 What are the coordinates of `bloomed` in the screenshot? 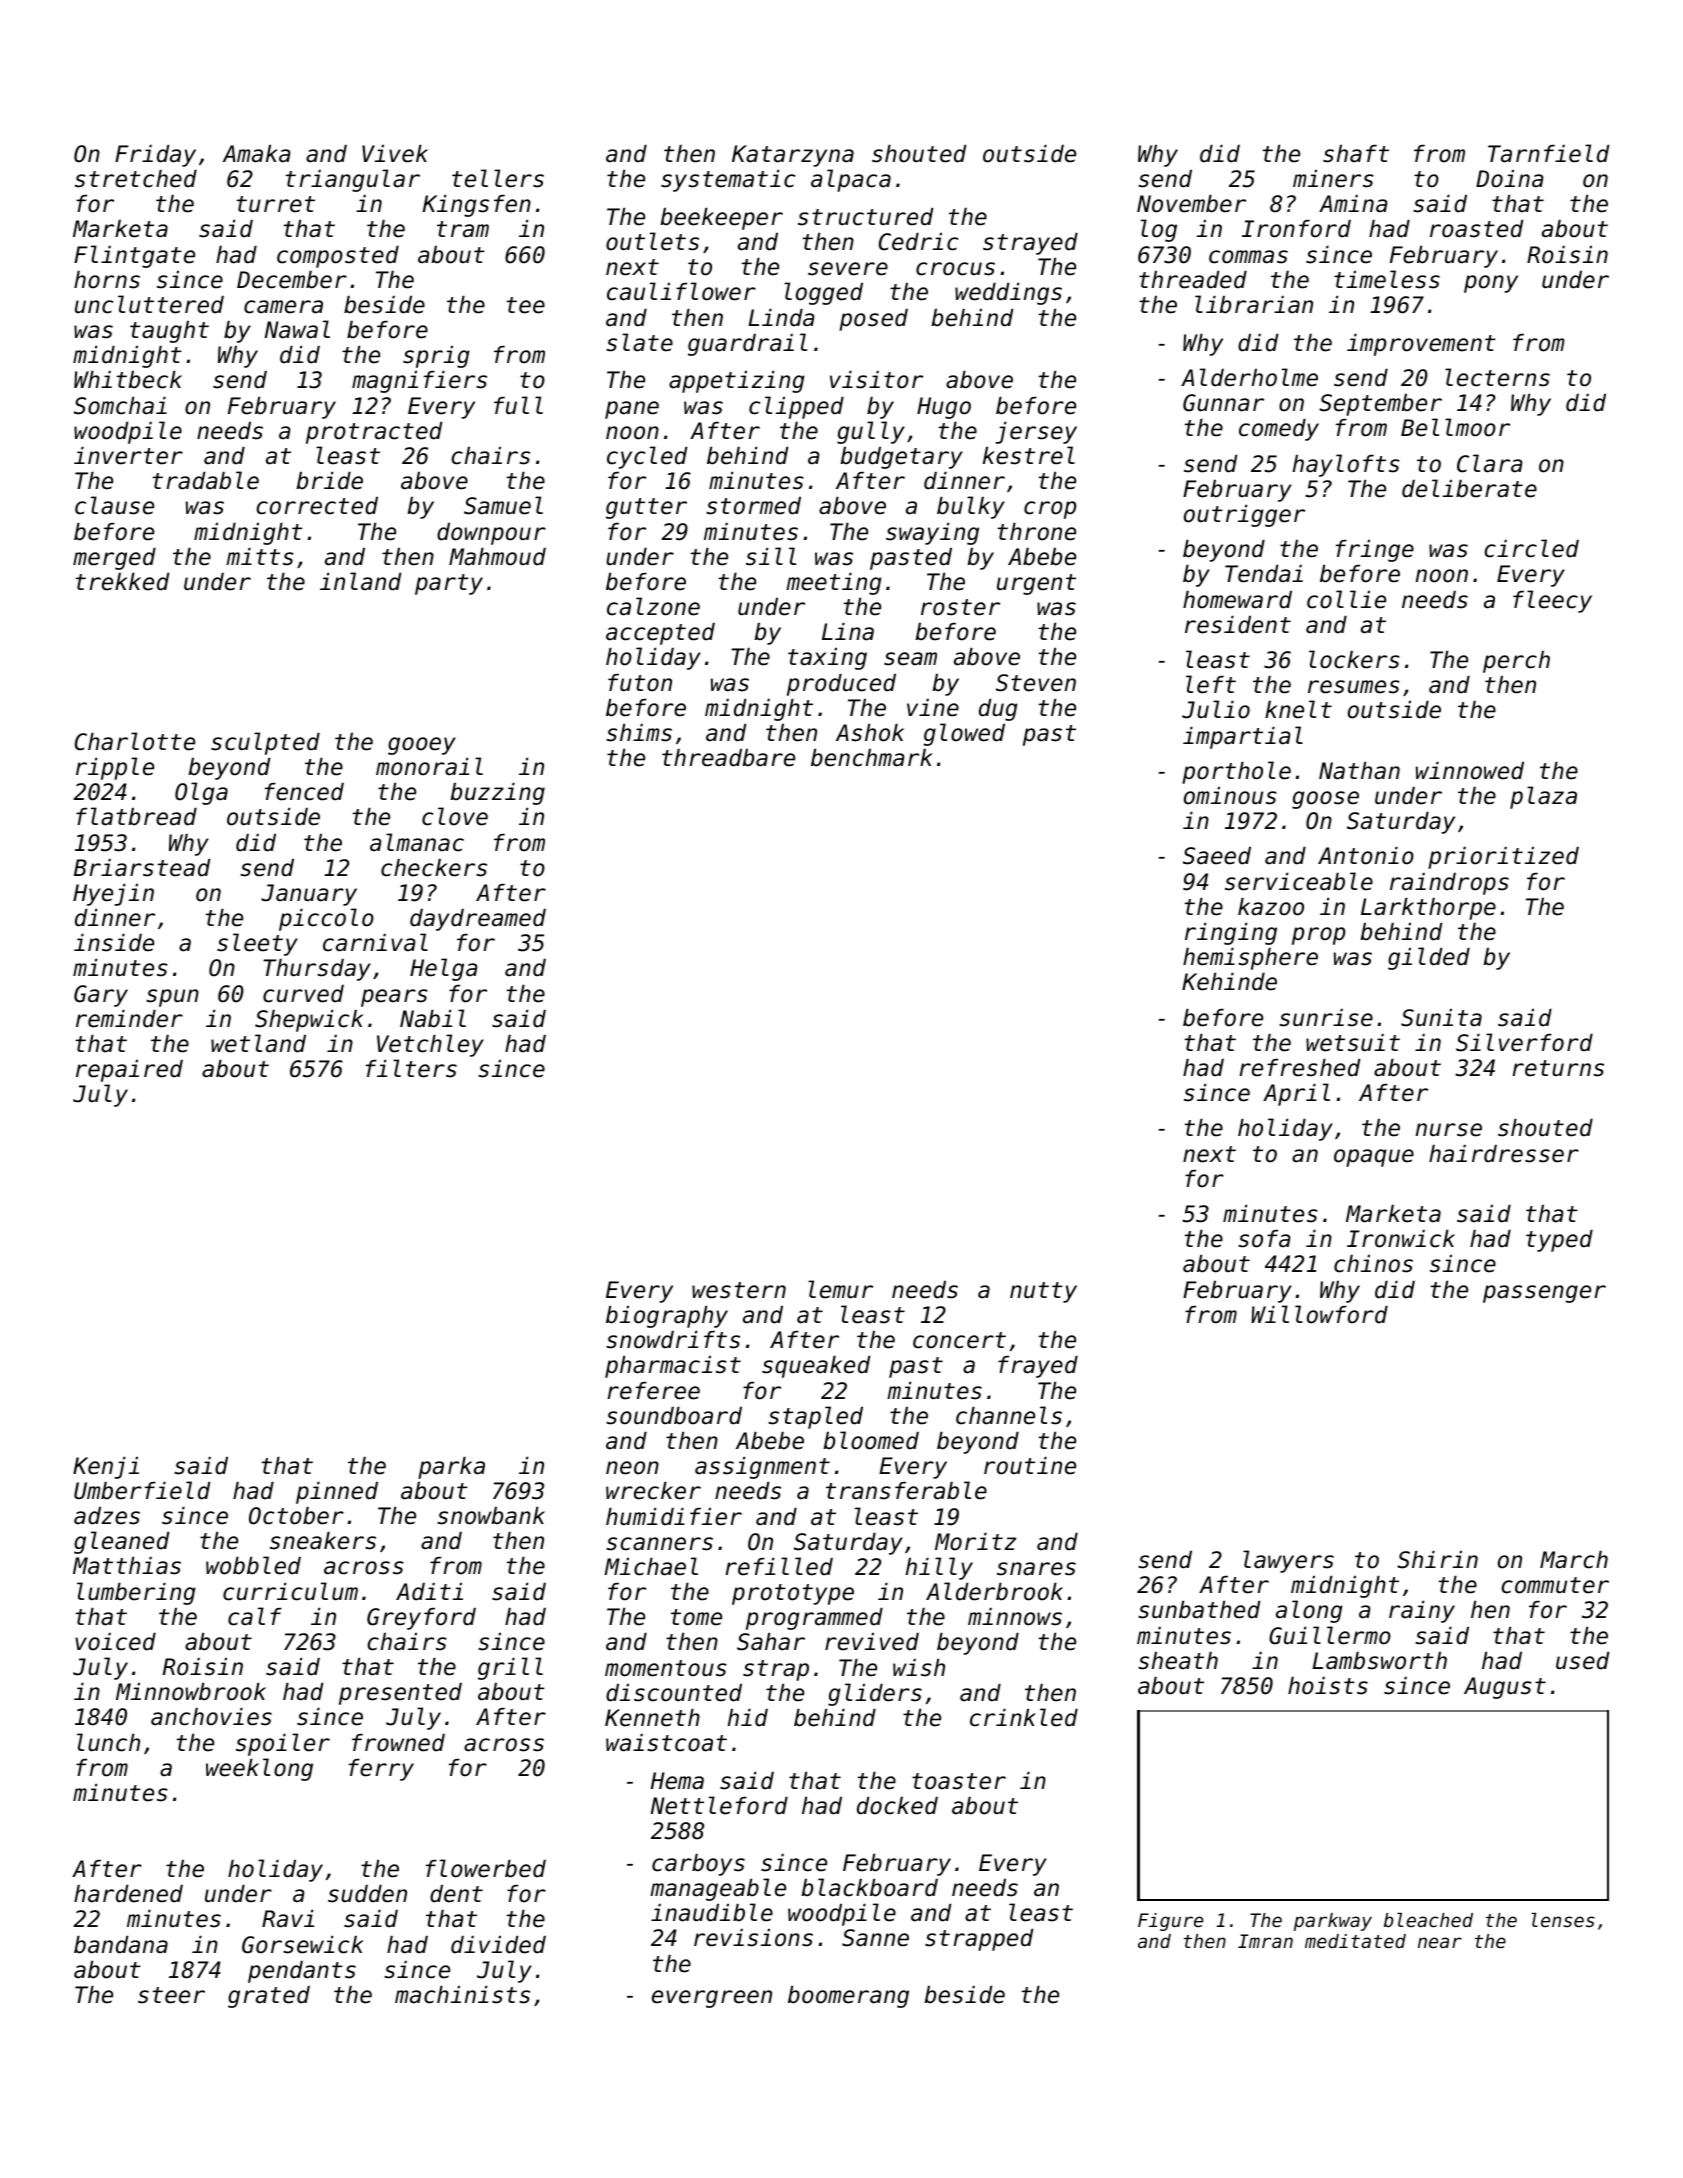 It's located at (871, 1440).
